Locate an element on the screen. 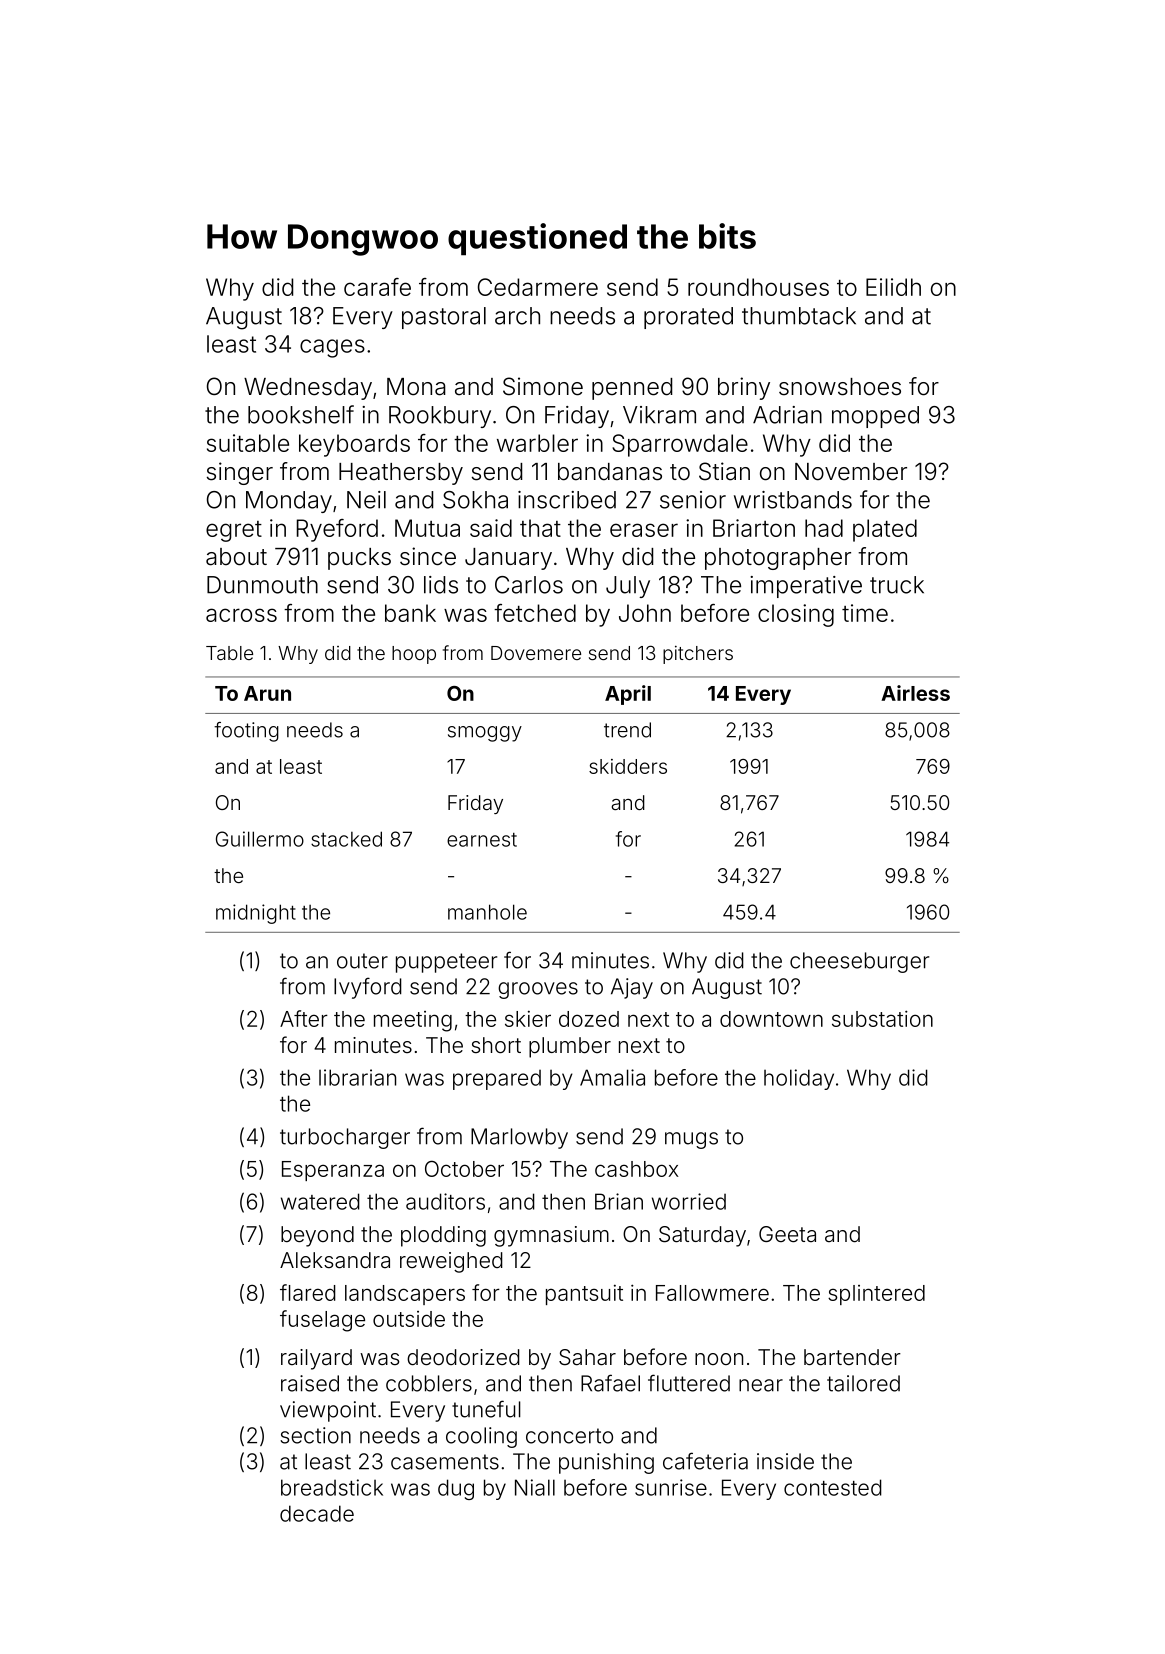  singer is located at coordinates (240, 473).
